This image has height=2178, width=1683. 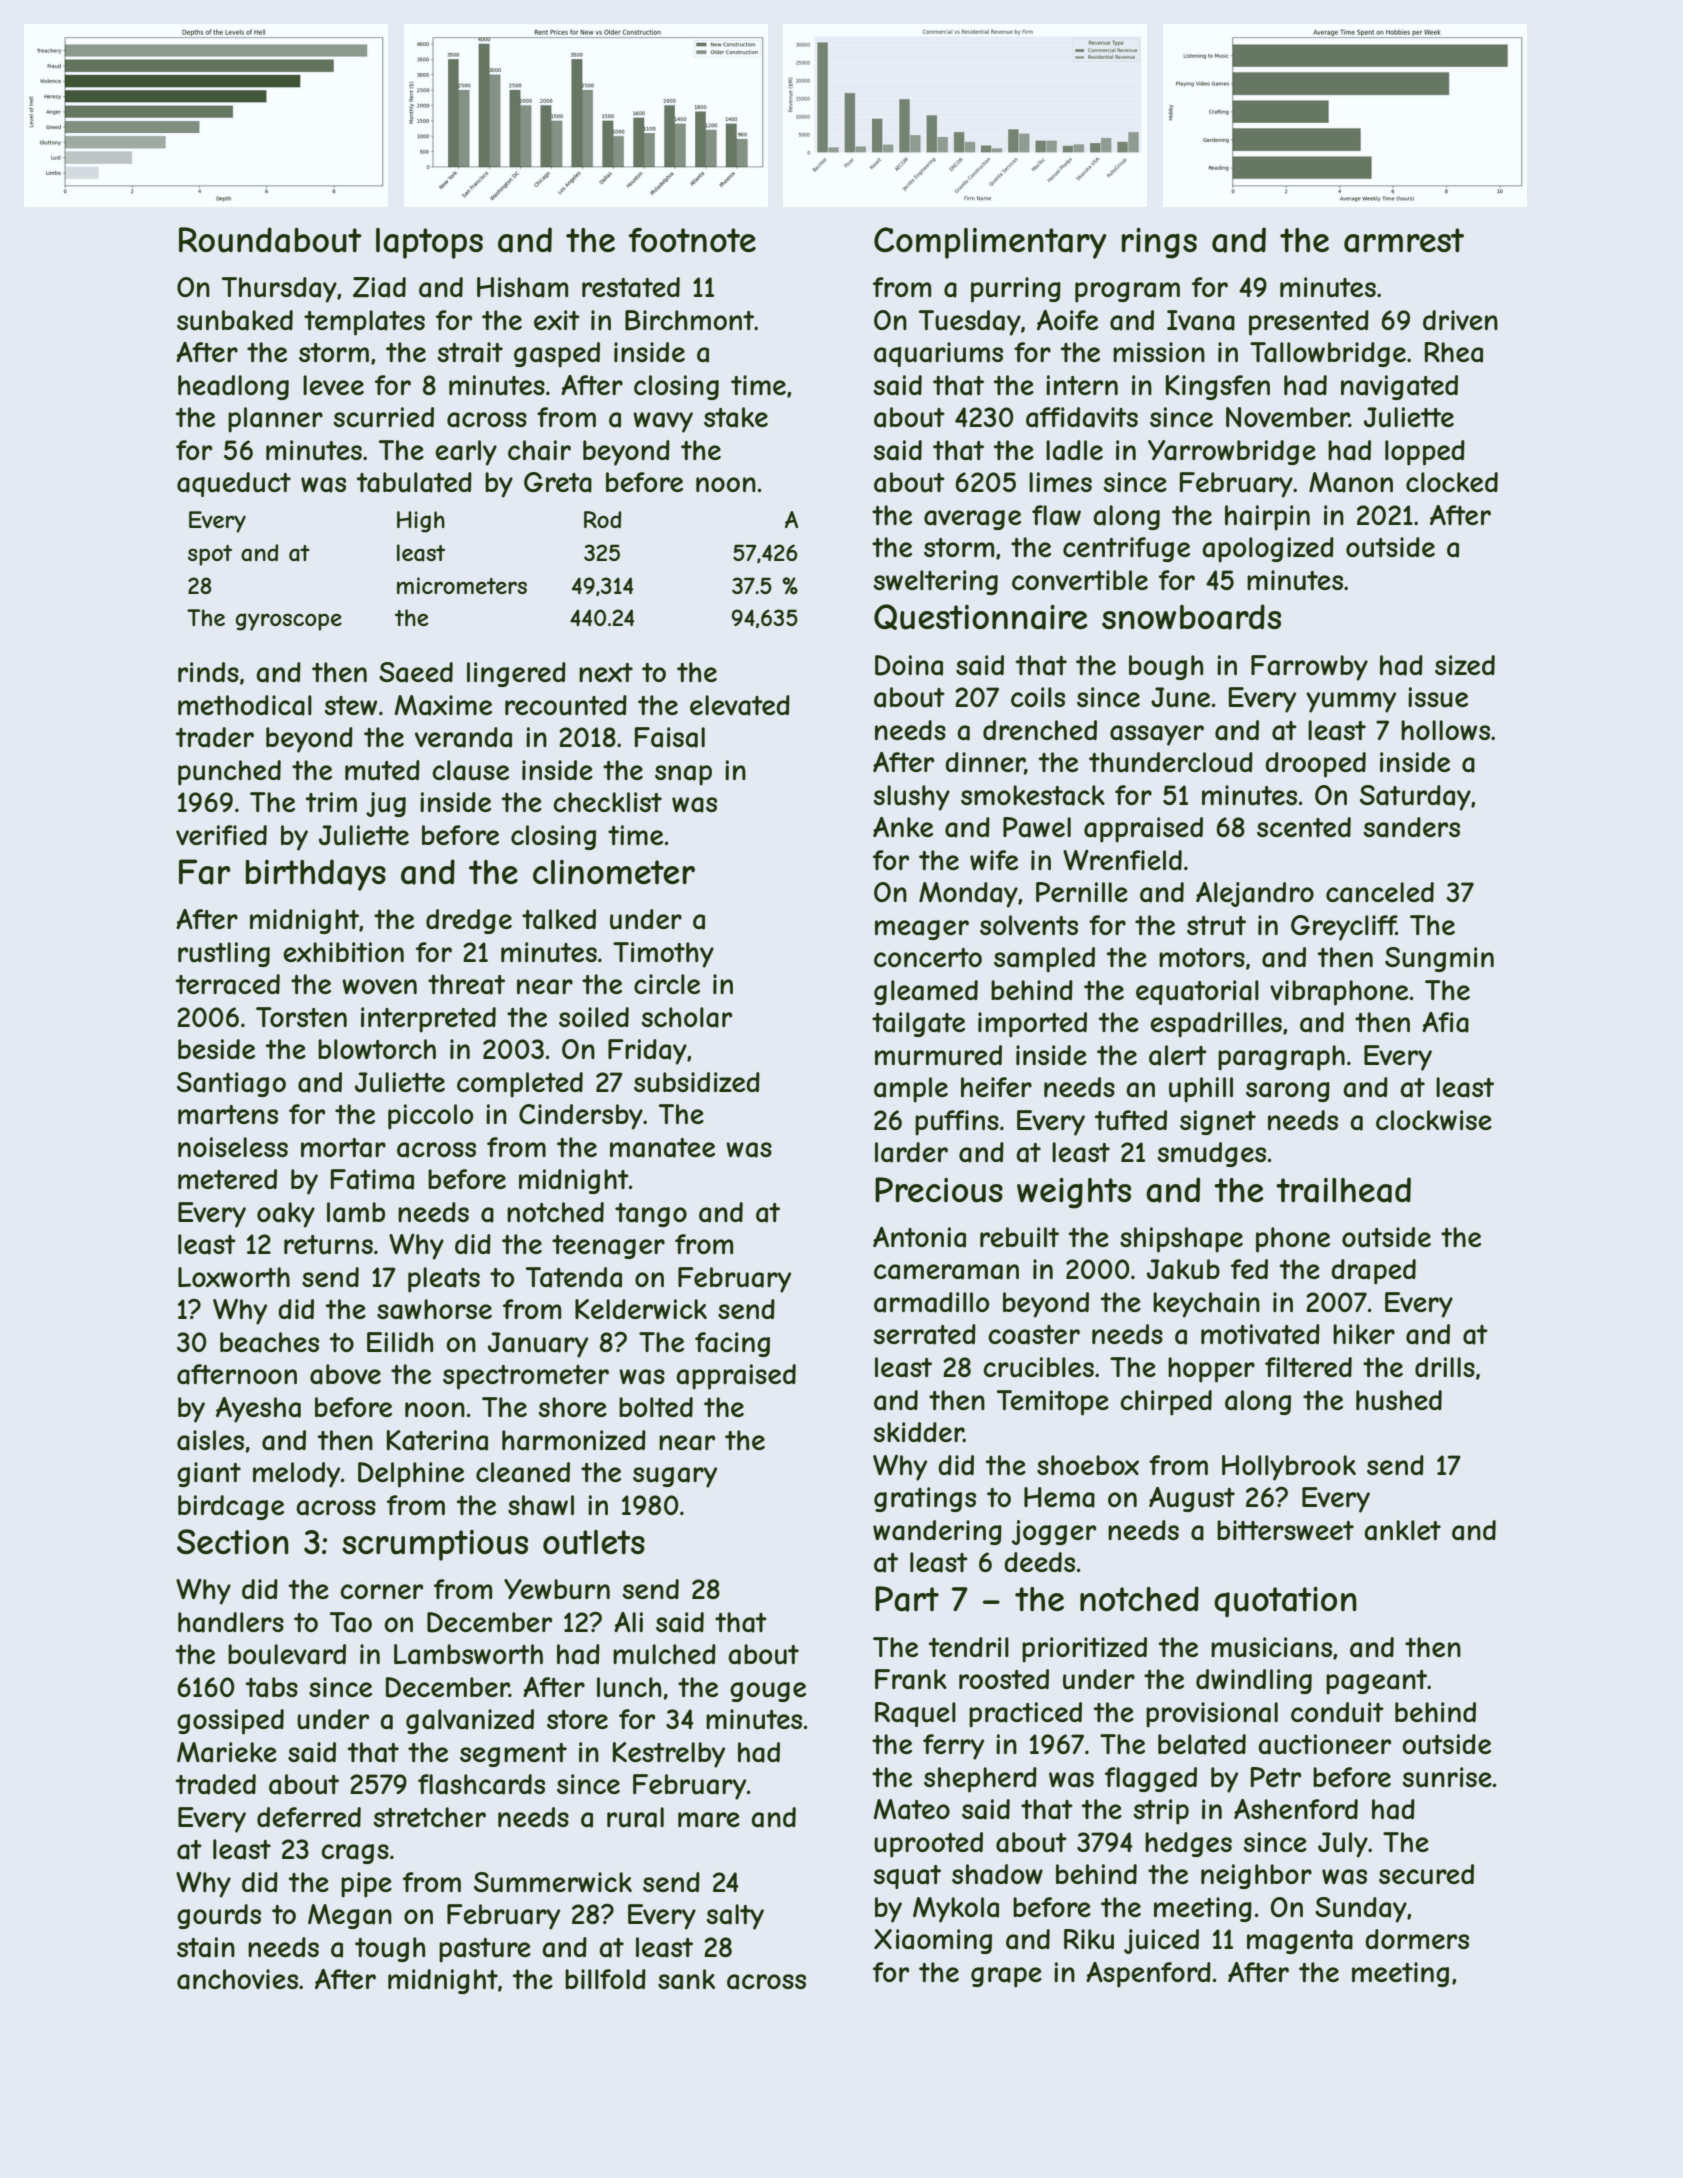 What do you see at coordinates (1181, 1240) in the image?
I see `shipshape` at bounding box center [1181, 1240].
